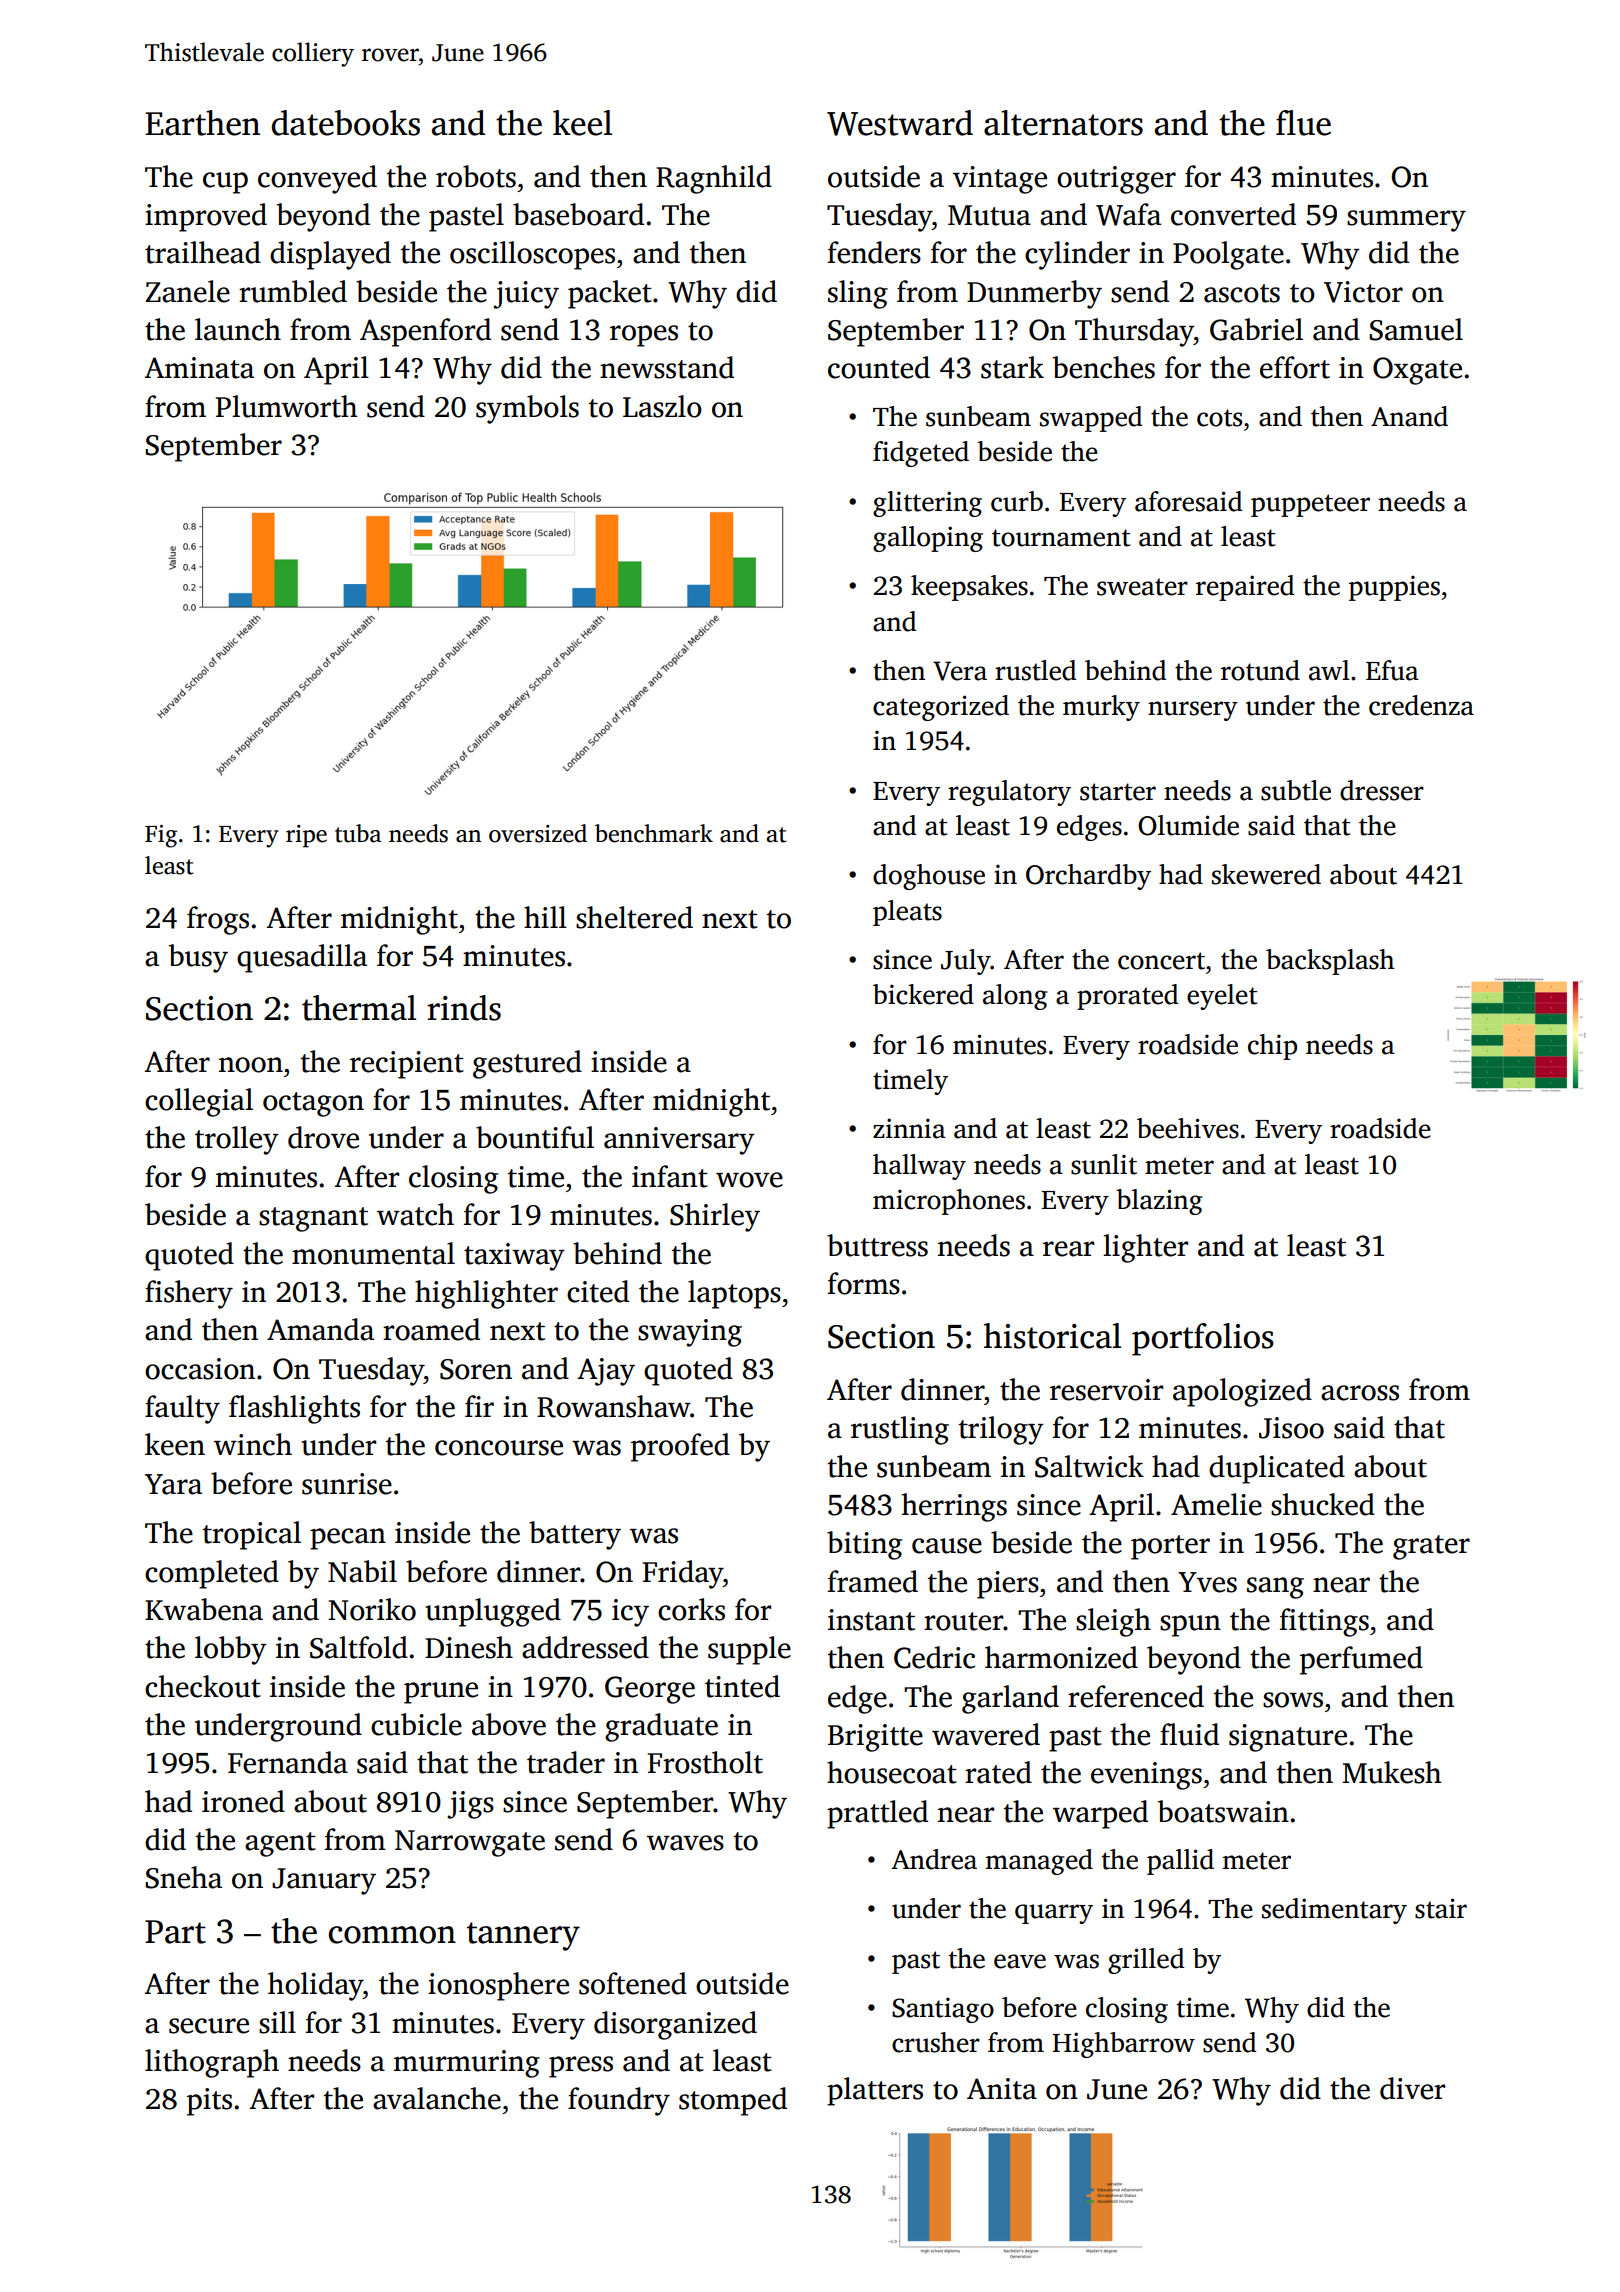 The height and width of the screenshot is (2292, 1620). Describe the element at coordinates (1272, 1047) in the screenshot. I see `chip` at that location.
